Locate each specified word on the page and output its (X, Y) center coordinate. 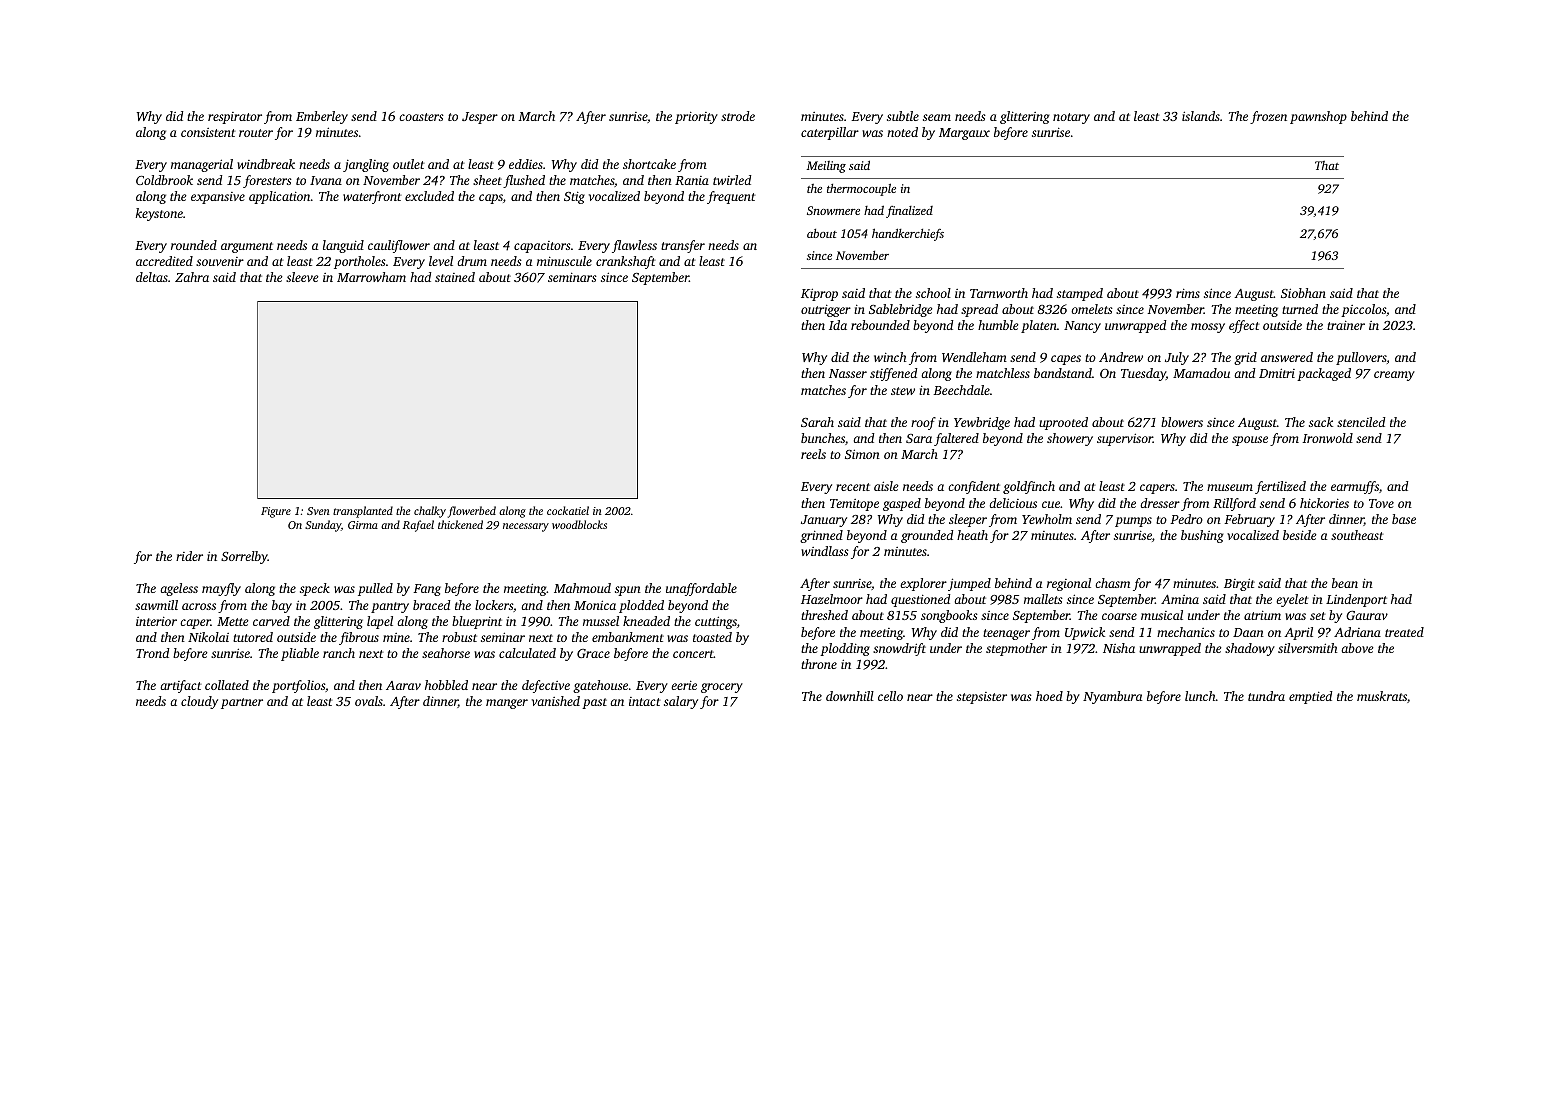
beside (1300, 535)
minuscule (564, 261)
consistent (208, 132)
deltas (152, 277)
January (824, 521)
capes (1066, 360)
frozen (1268, 117)
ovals (369, 701)
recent (853, 487)
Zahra (192, 277)
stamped (1080, 294)
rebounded (880, 325)
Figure (276, 512)
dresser (1160, 503)
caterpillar (830, 133)
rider (189, 556)
